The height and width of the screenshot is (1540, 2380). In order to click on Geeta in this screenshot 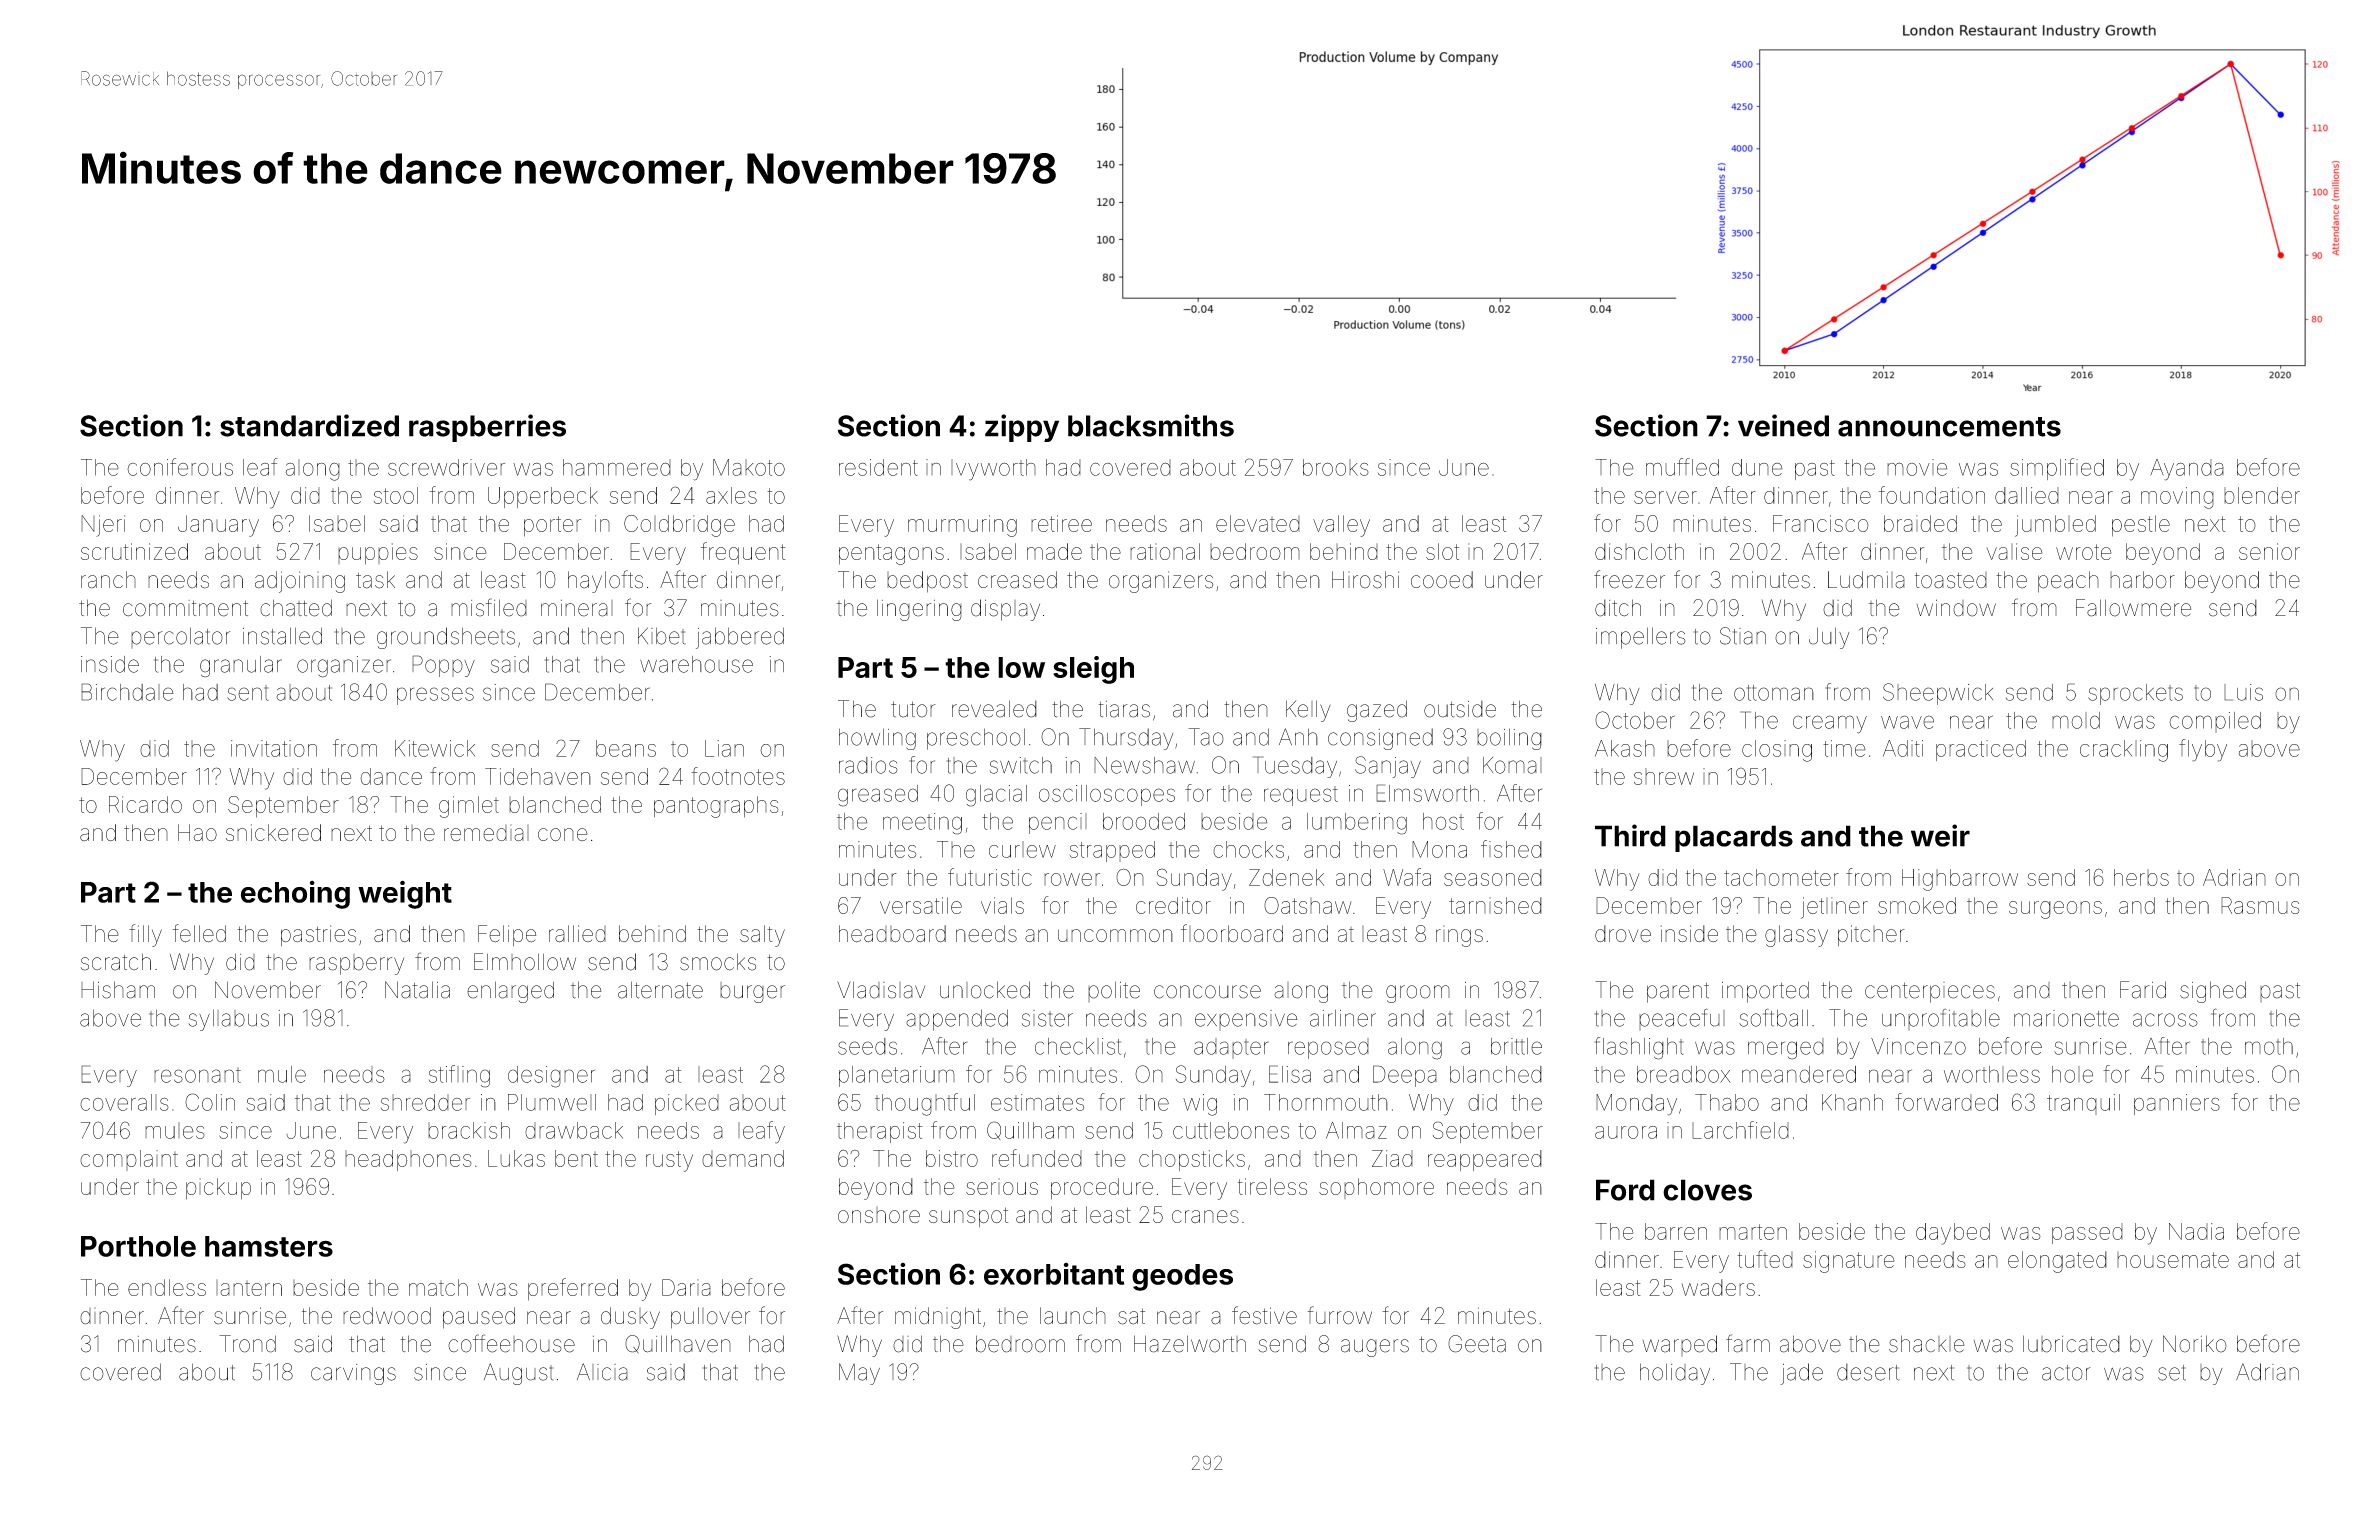, I will do `click(1477, 1344)`.
